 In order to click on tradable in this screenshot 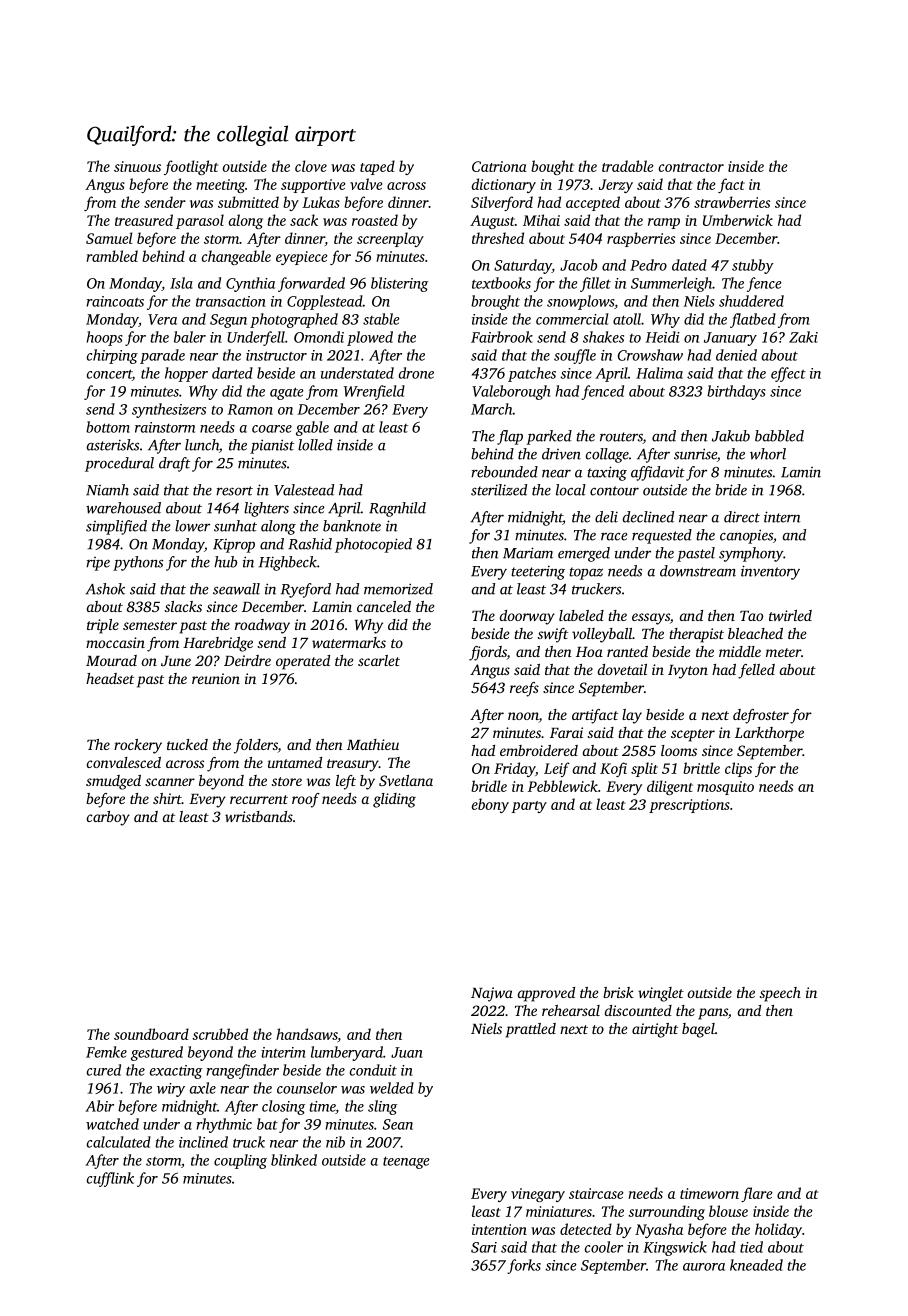, I will do `click(627, 166)`.
